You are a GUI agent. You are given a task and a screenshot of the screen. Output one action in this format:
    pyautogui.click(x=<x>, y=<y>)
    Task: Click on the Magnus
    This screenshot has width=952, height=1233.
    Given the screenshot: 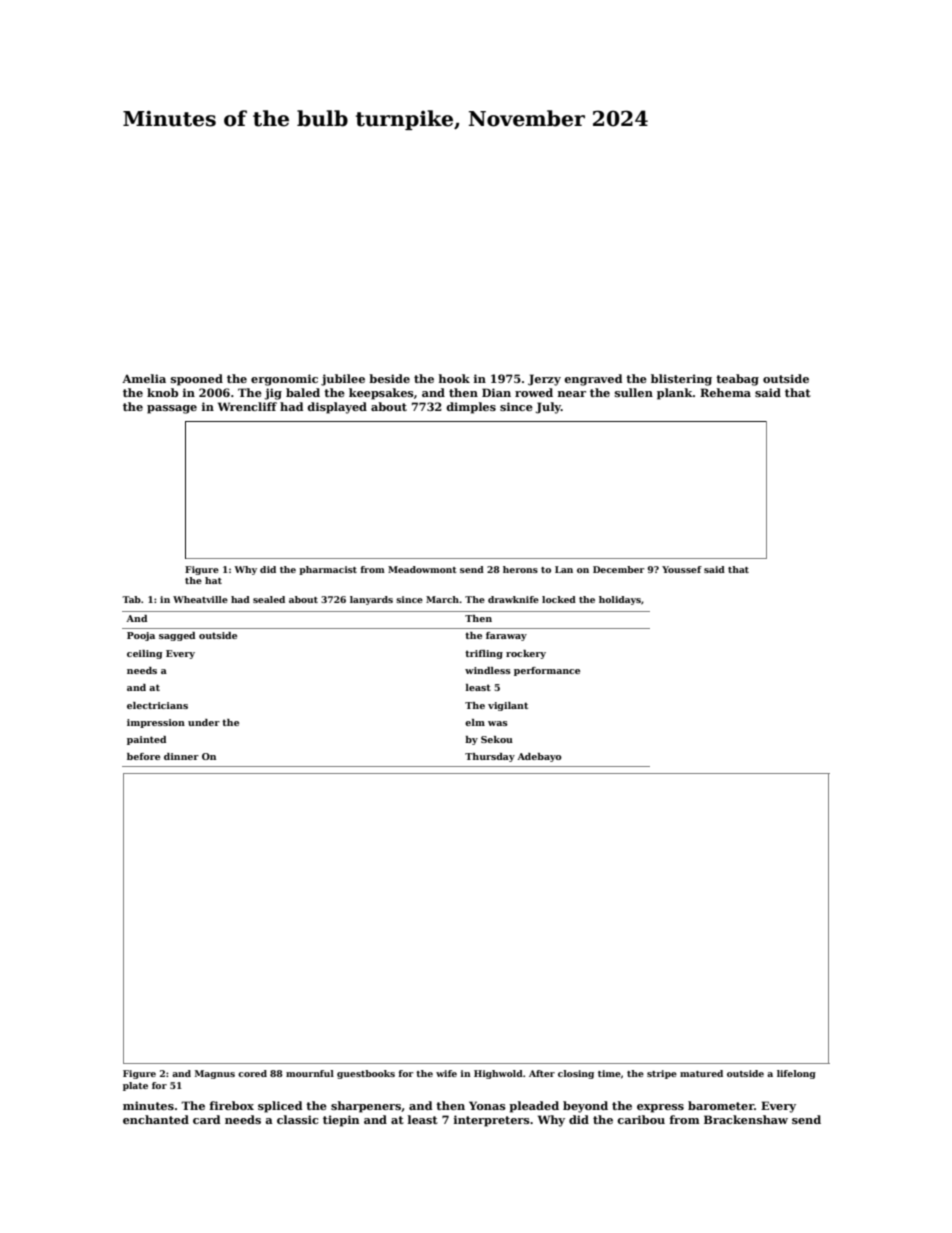 What is the action you would take?
    pyautogui.click(x=215, y=1074)
